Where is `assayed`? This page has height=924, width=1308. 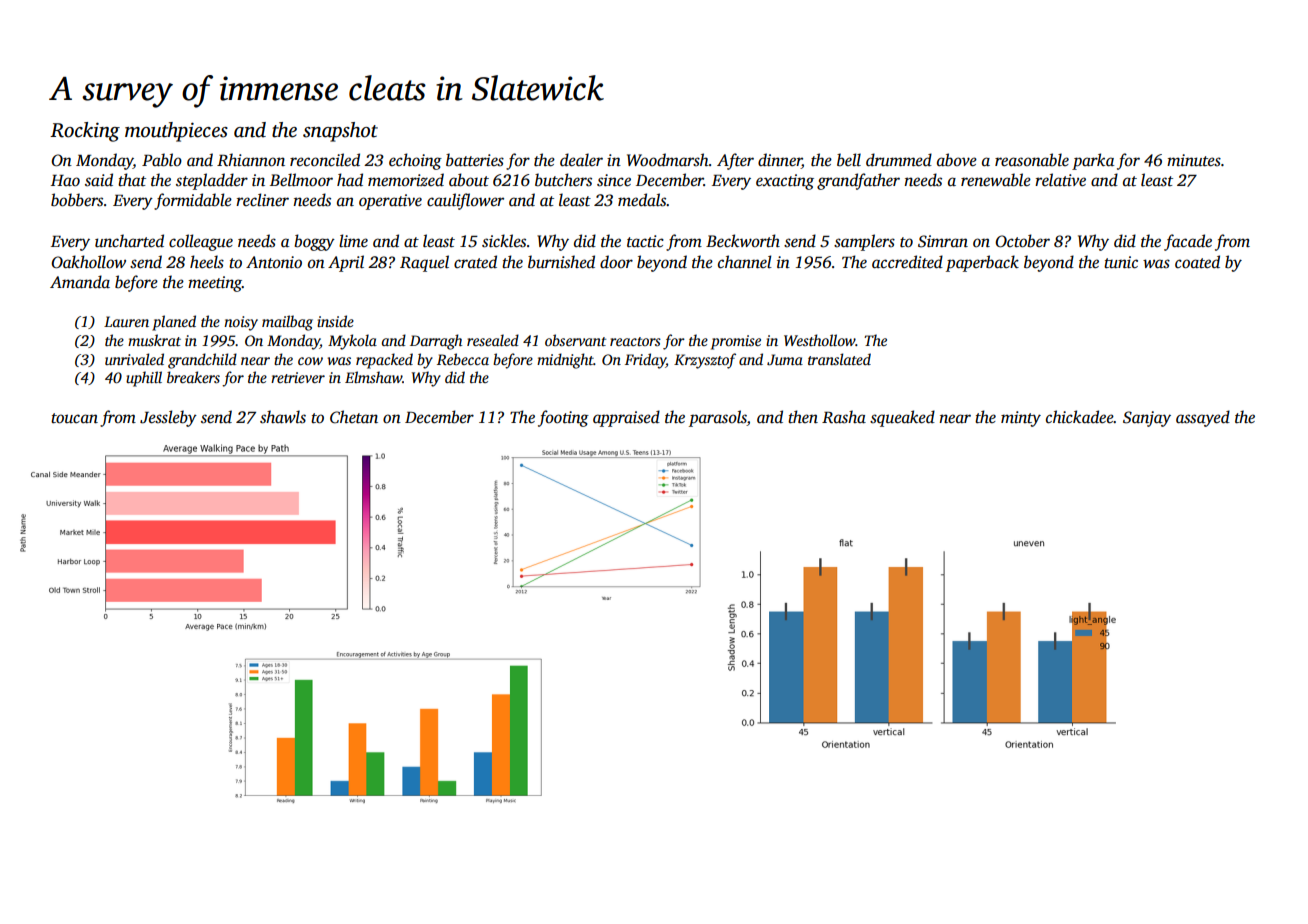 assayed is located at coordinates (1203, 418).
